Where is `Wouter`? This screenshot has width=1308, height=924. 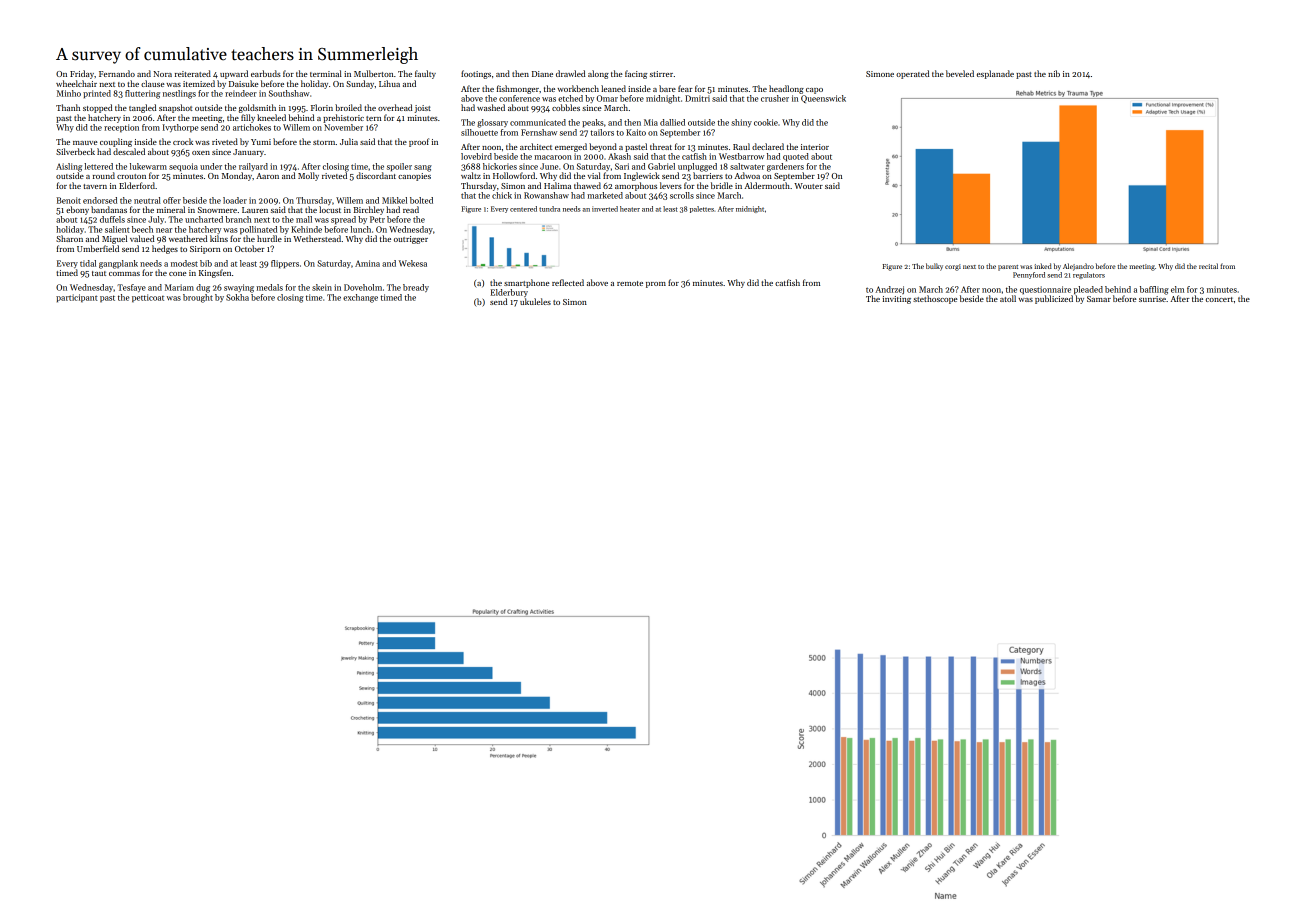 Wouter is located at coordinates (808, 186).
